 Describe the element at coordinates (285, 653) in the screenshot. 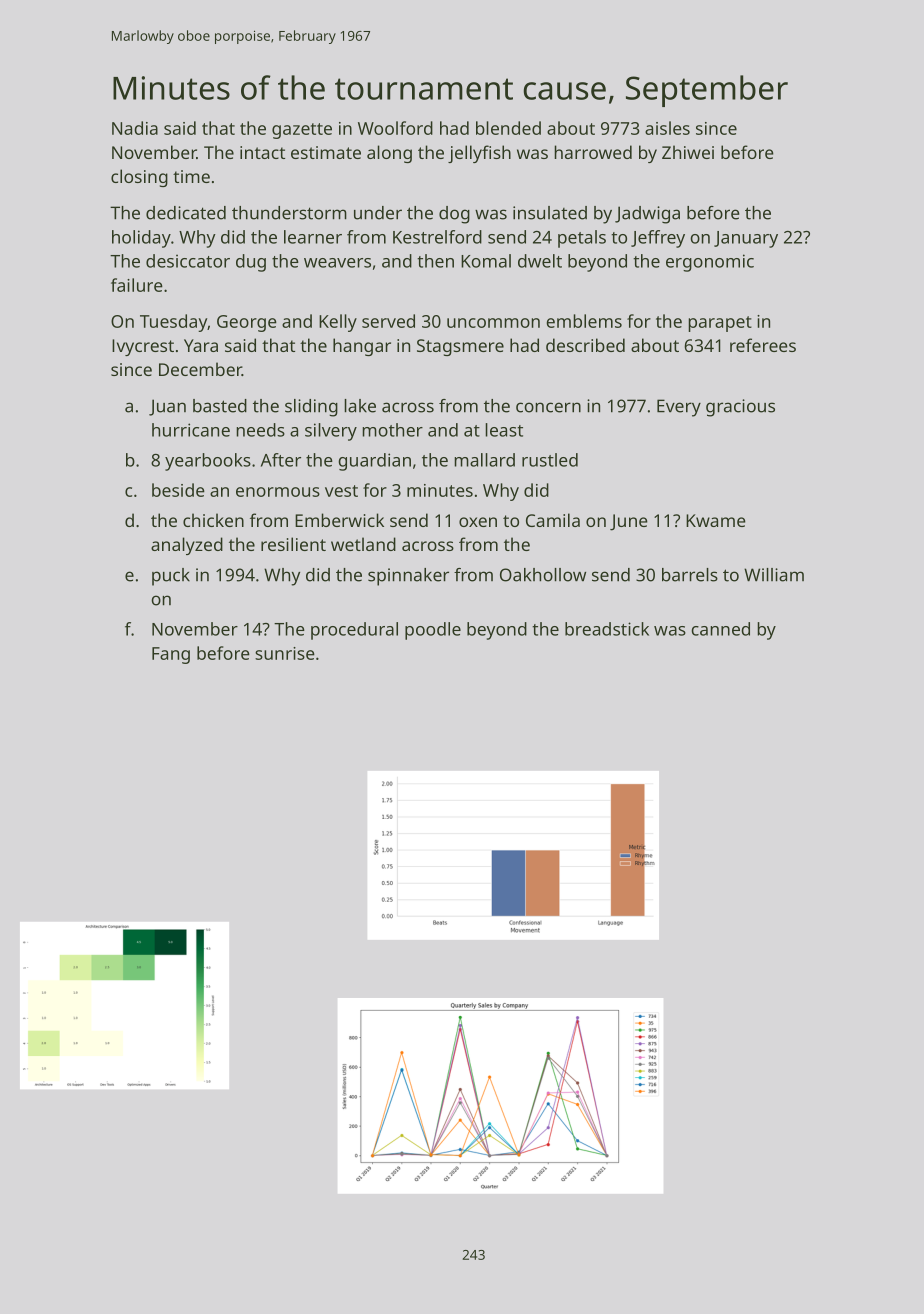

I see `sunrise` at that location.
